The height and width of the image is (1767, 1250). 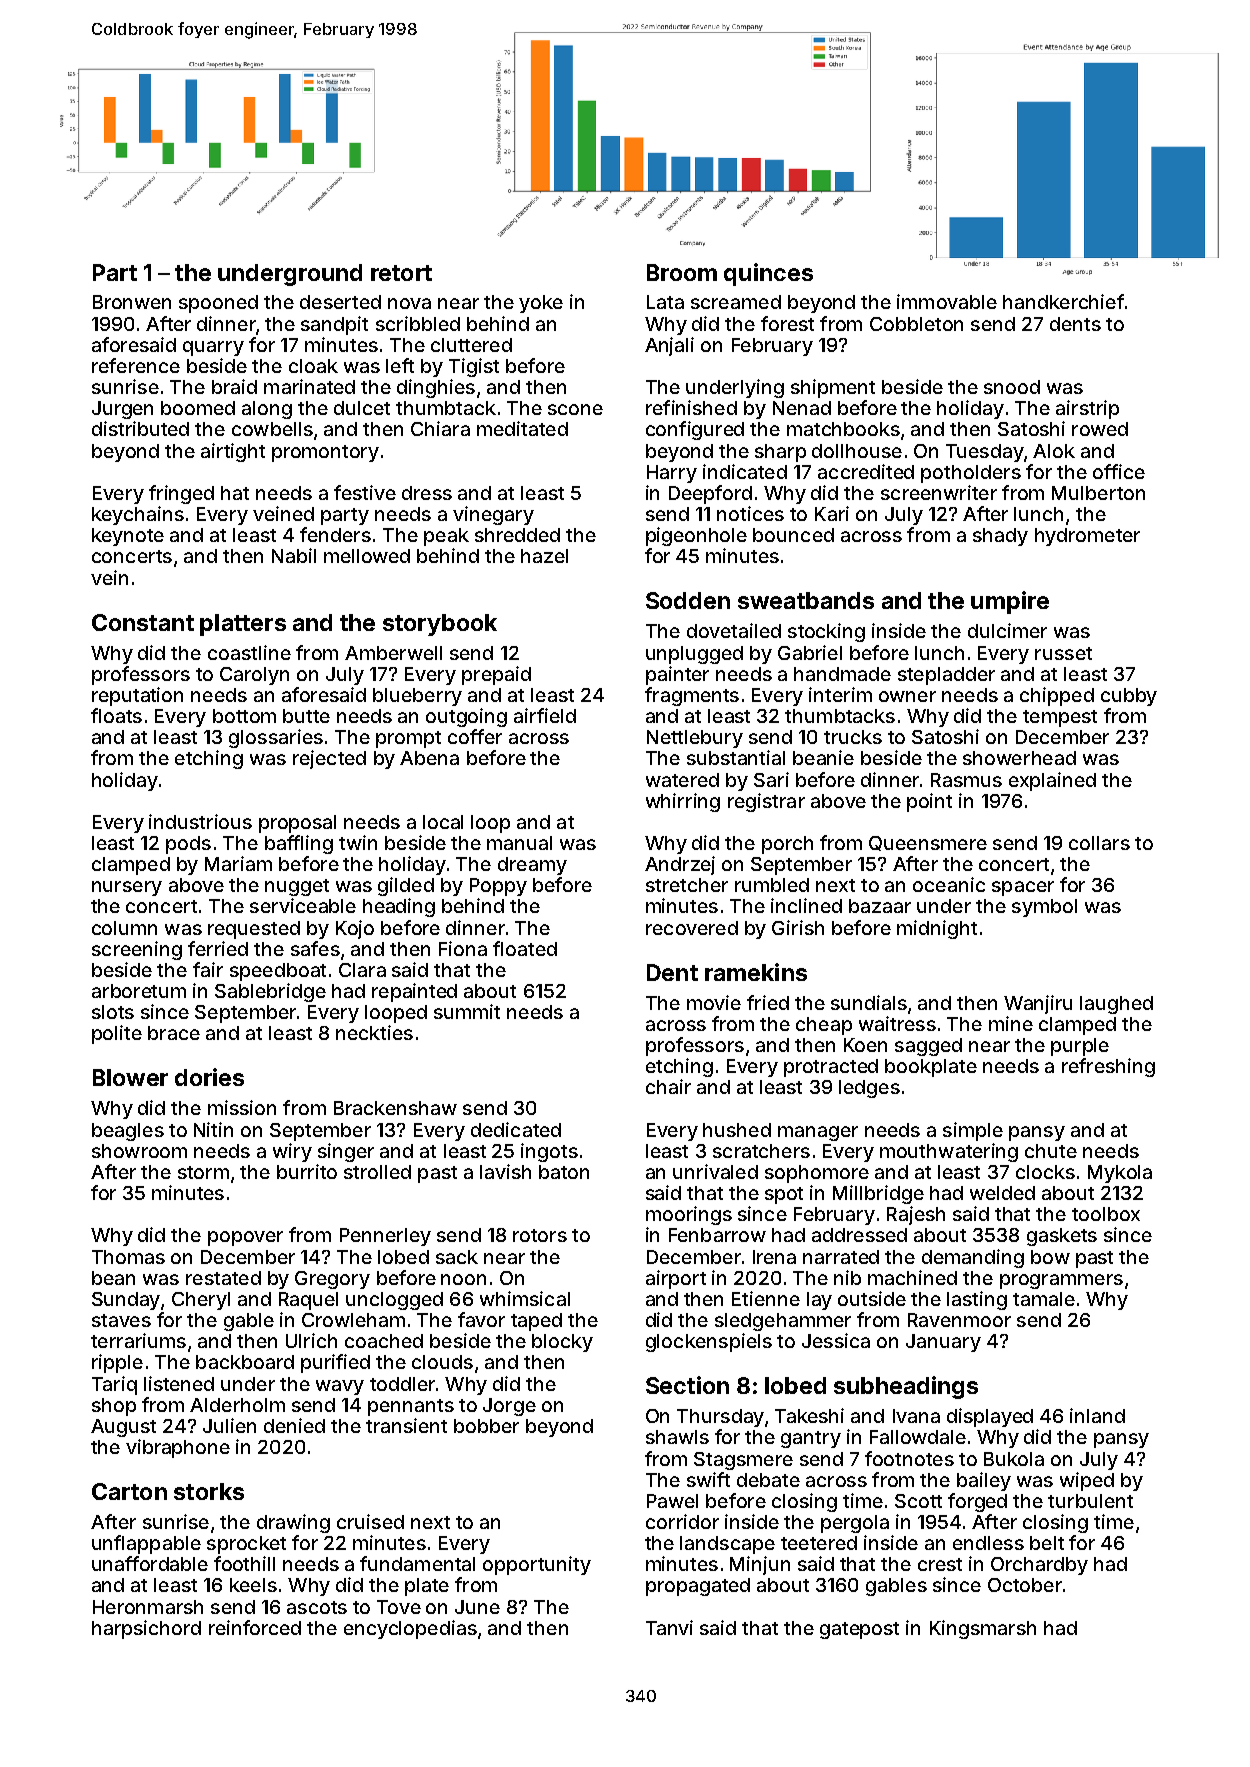 I want to click on shady, so click(x=1000, y=537).
